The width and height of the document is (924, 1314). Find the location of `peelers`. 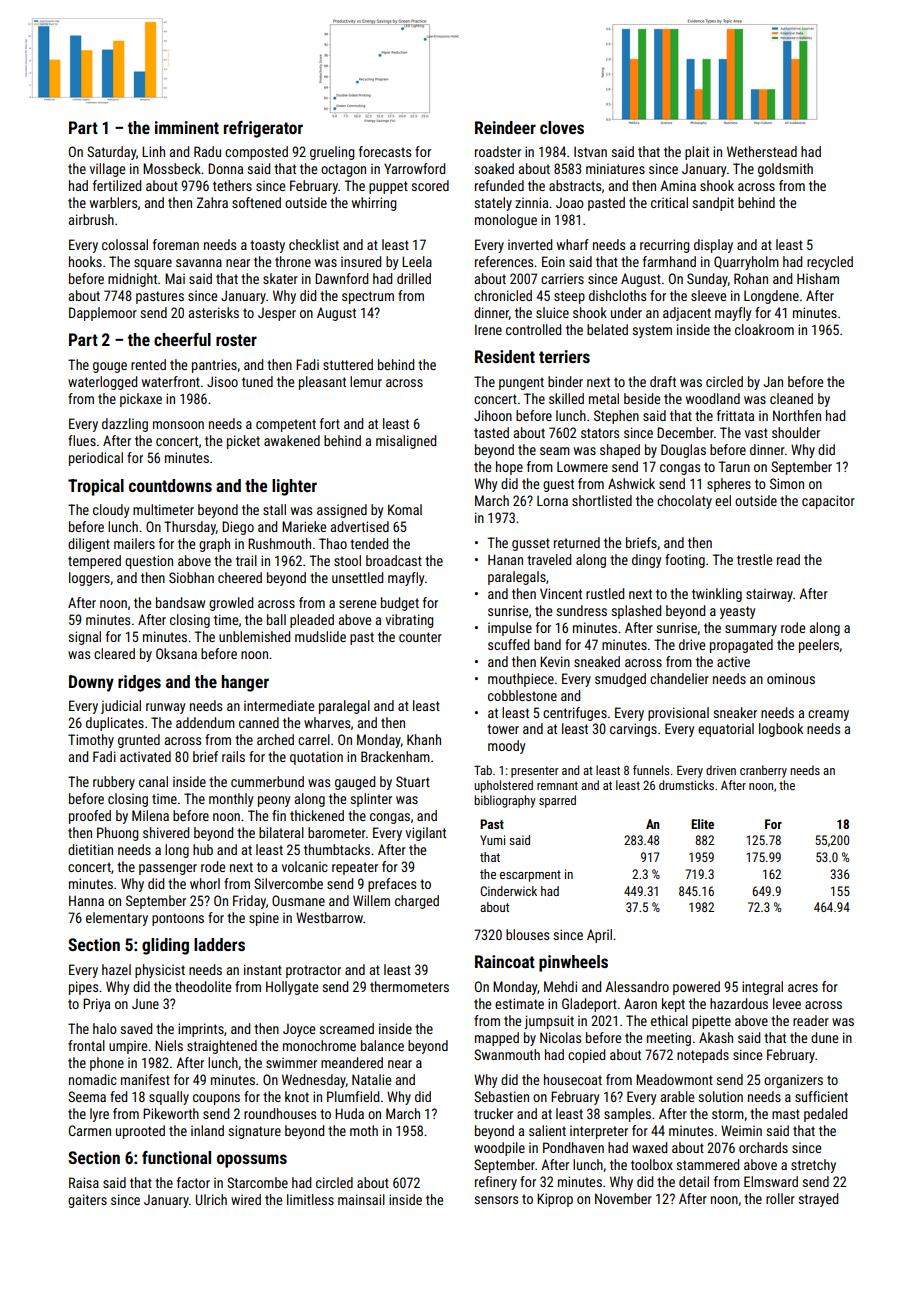

peelers is located at coordinates (819, 646).
